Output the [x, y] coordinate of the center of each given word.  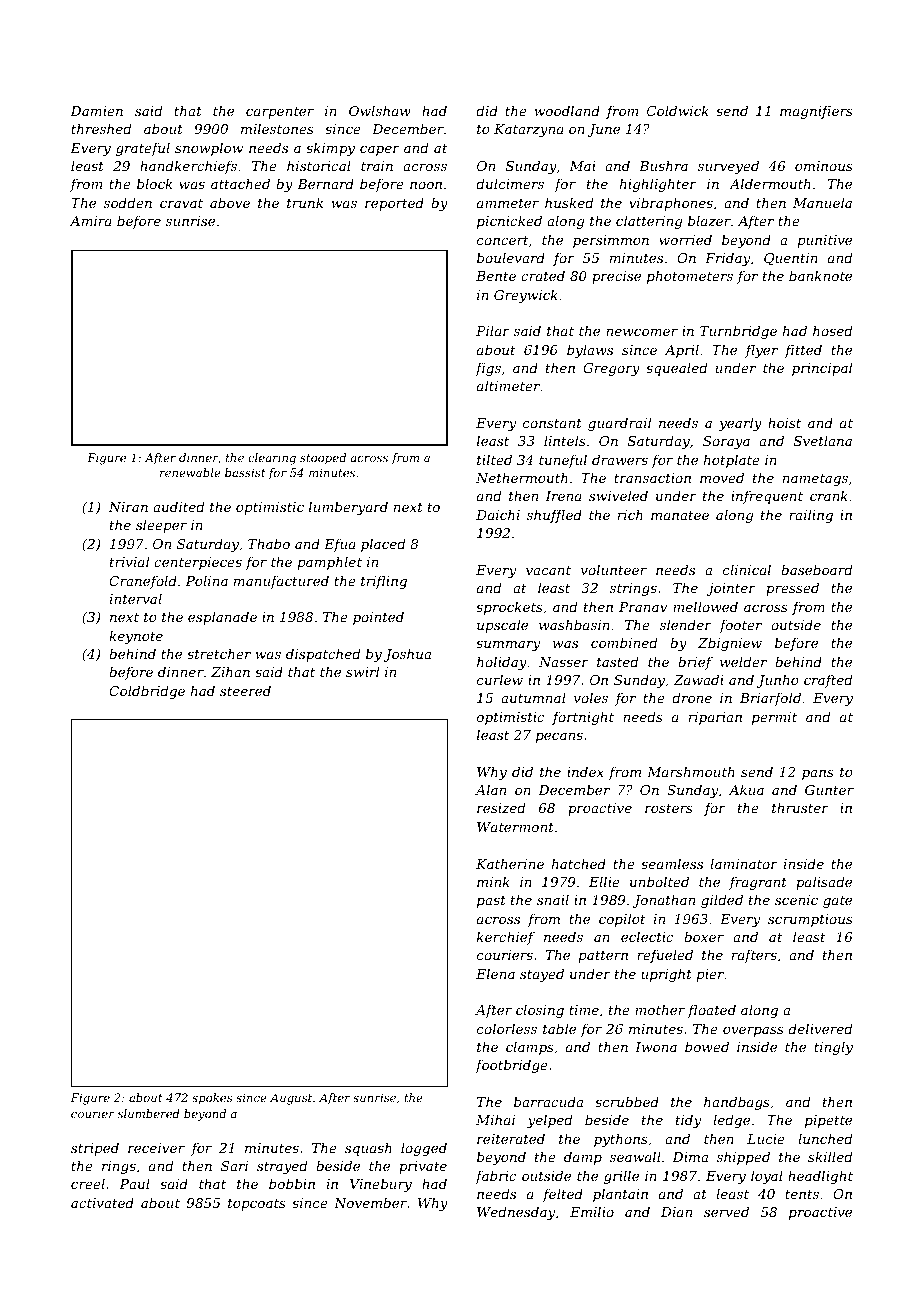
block [155, 183]
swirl [362, 671]
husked [569, 202]
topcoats [257, 1205]
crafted [828, 681]
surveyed [728, 167]
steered [245, 690]
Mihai [495, 1119]
